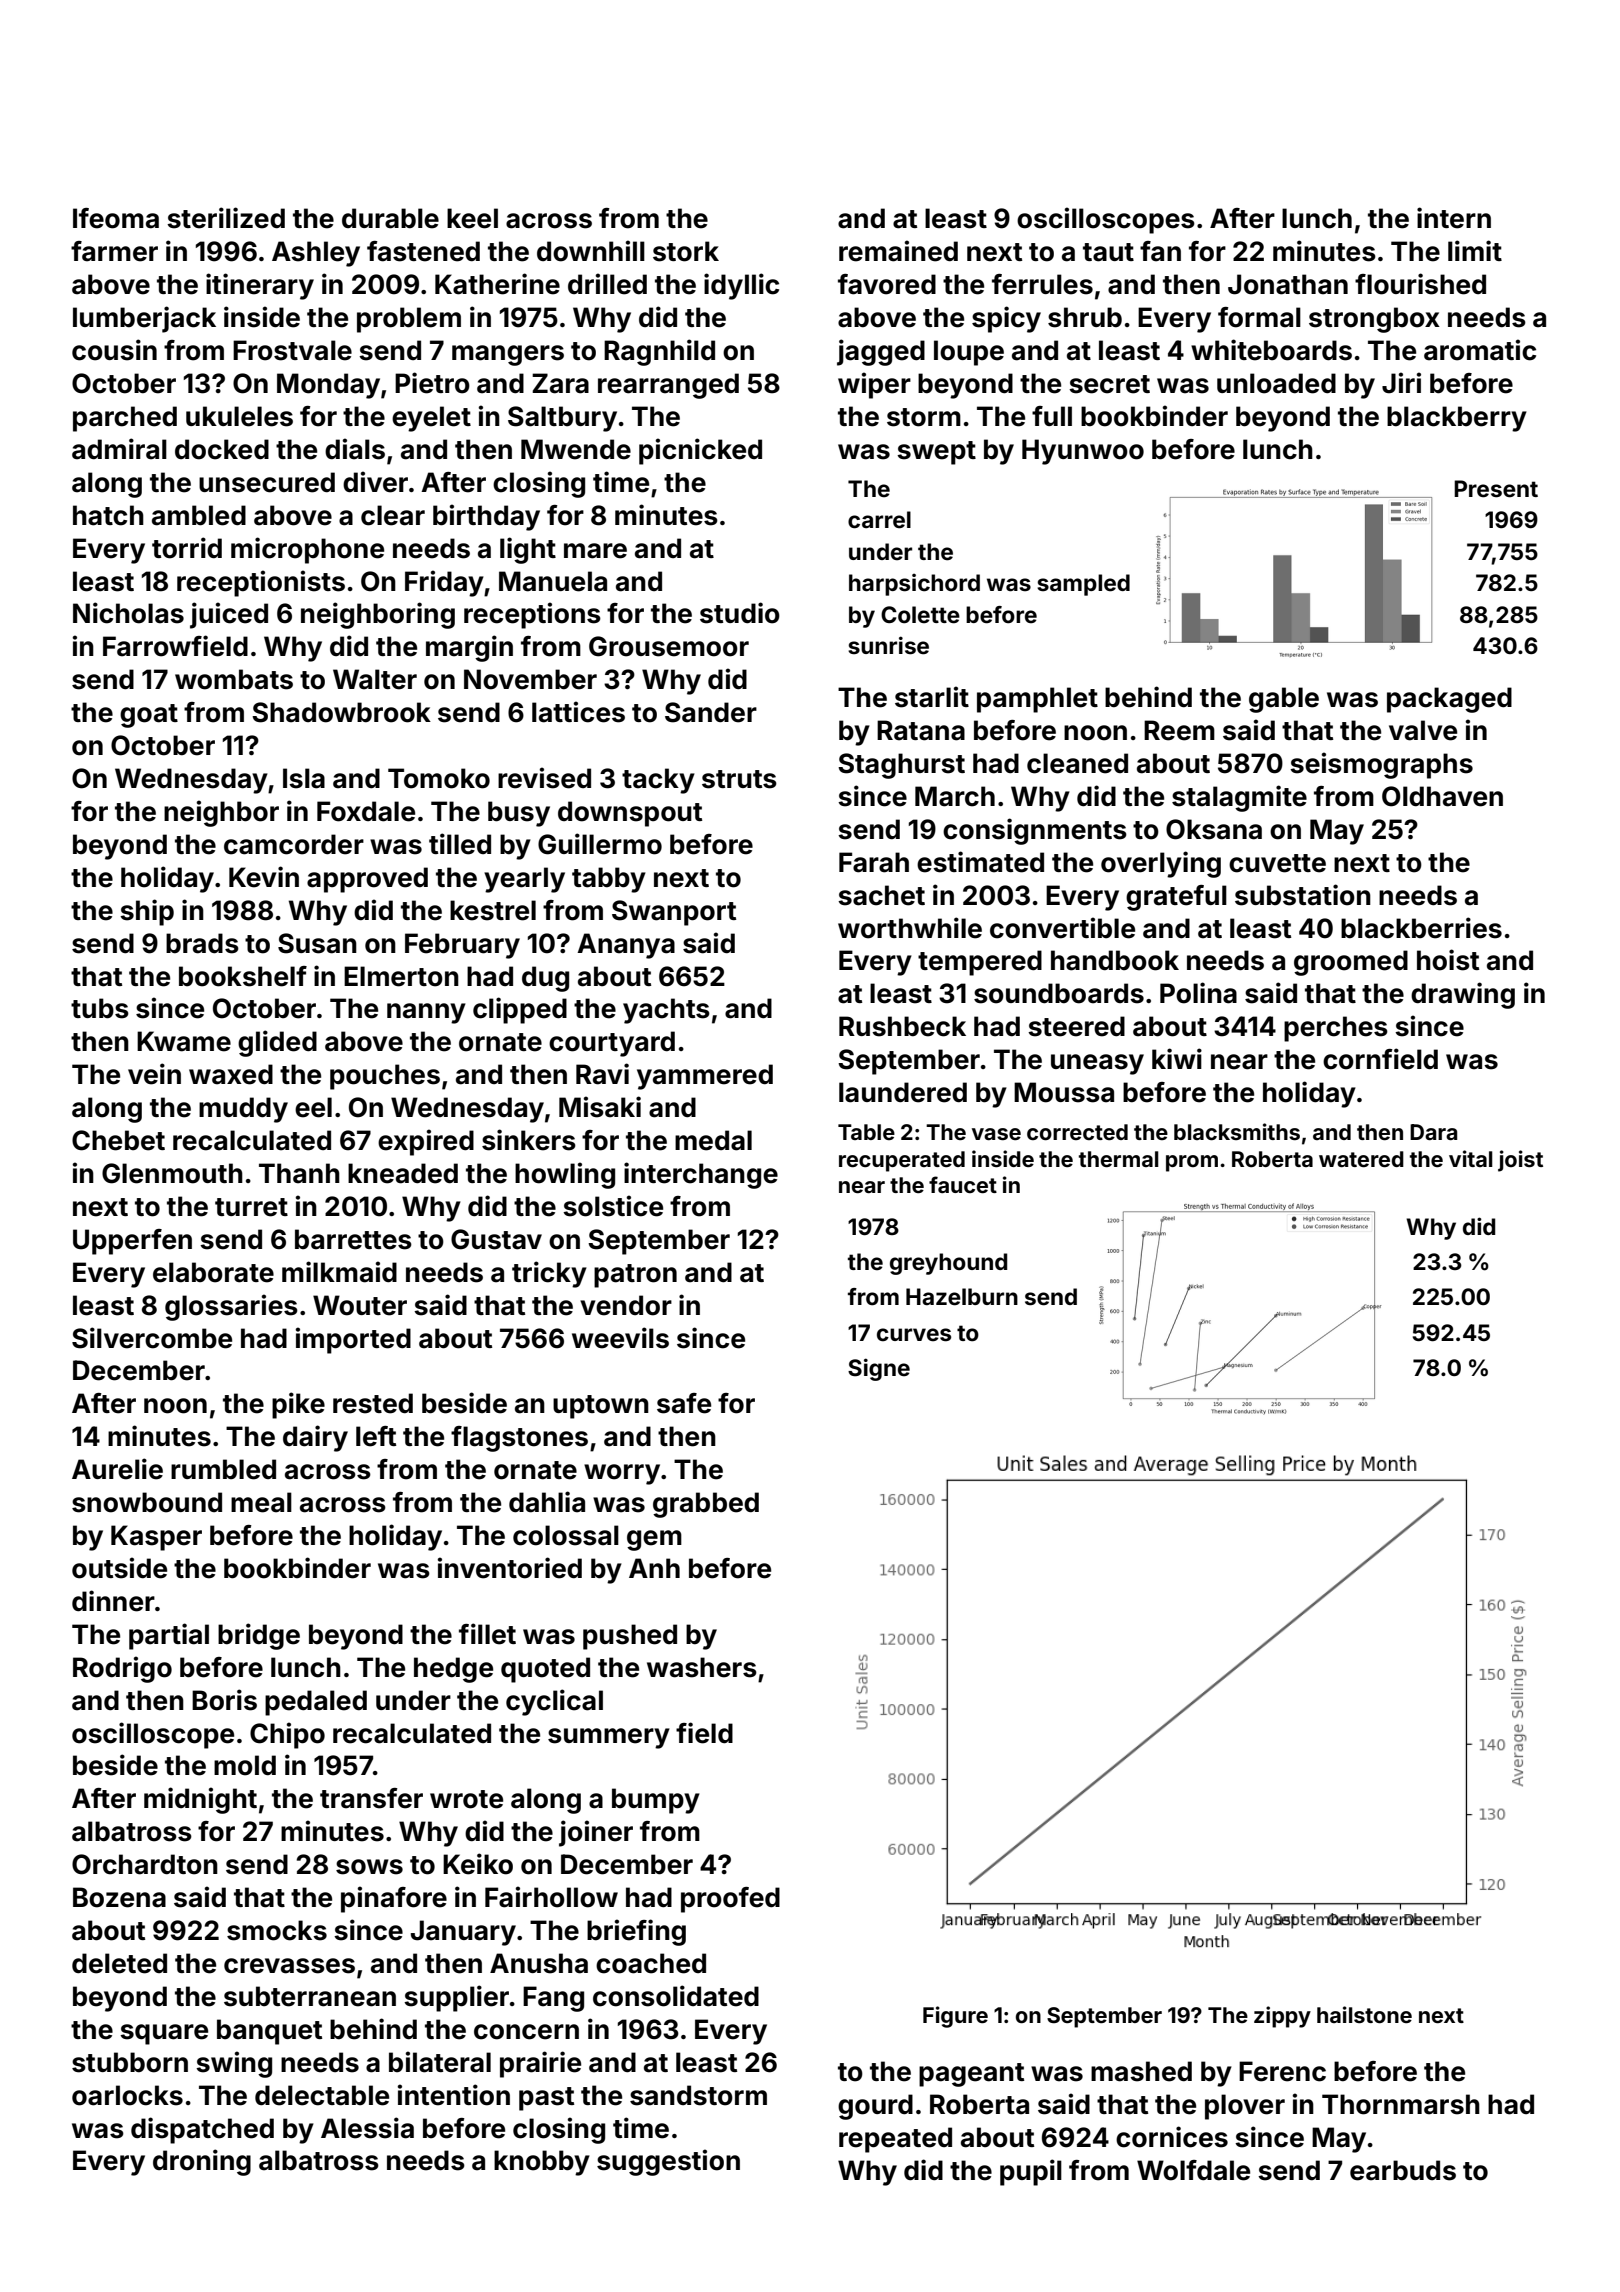 This screenshot has height=2292, width=1620. I want to click on favored, so click(887, 284).
